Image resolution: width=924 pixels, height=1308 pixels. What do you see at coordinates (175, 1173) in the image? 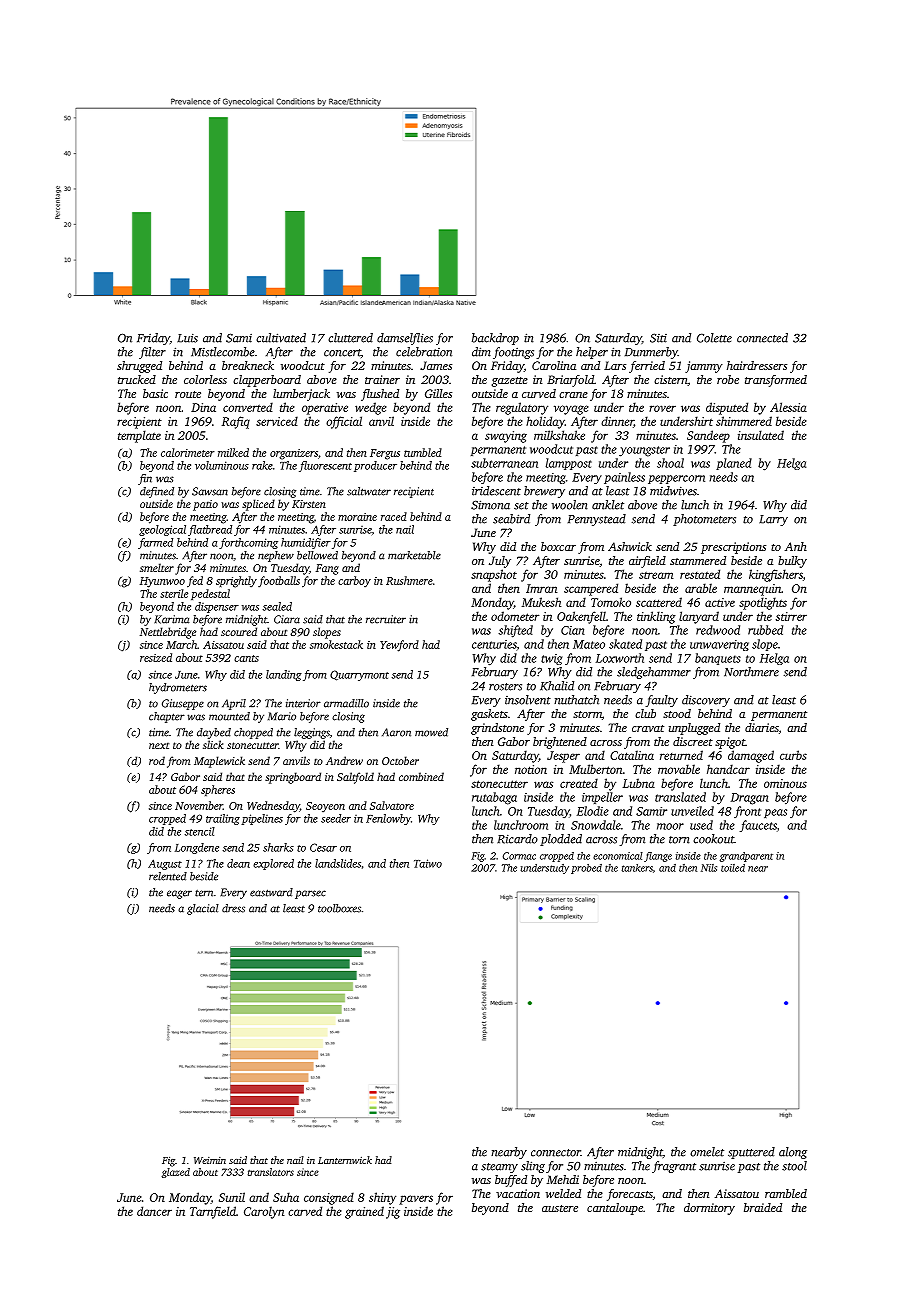
I see `glazed` at bounding box center [175, 1173].
